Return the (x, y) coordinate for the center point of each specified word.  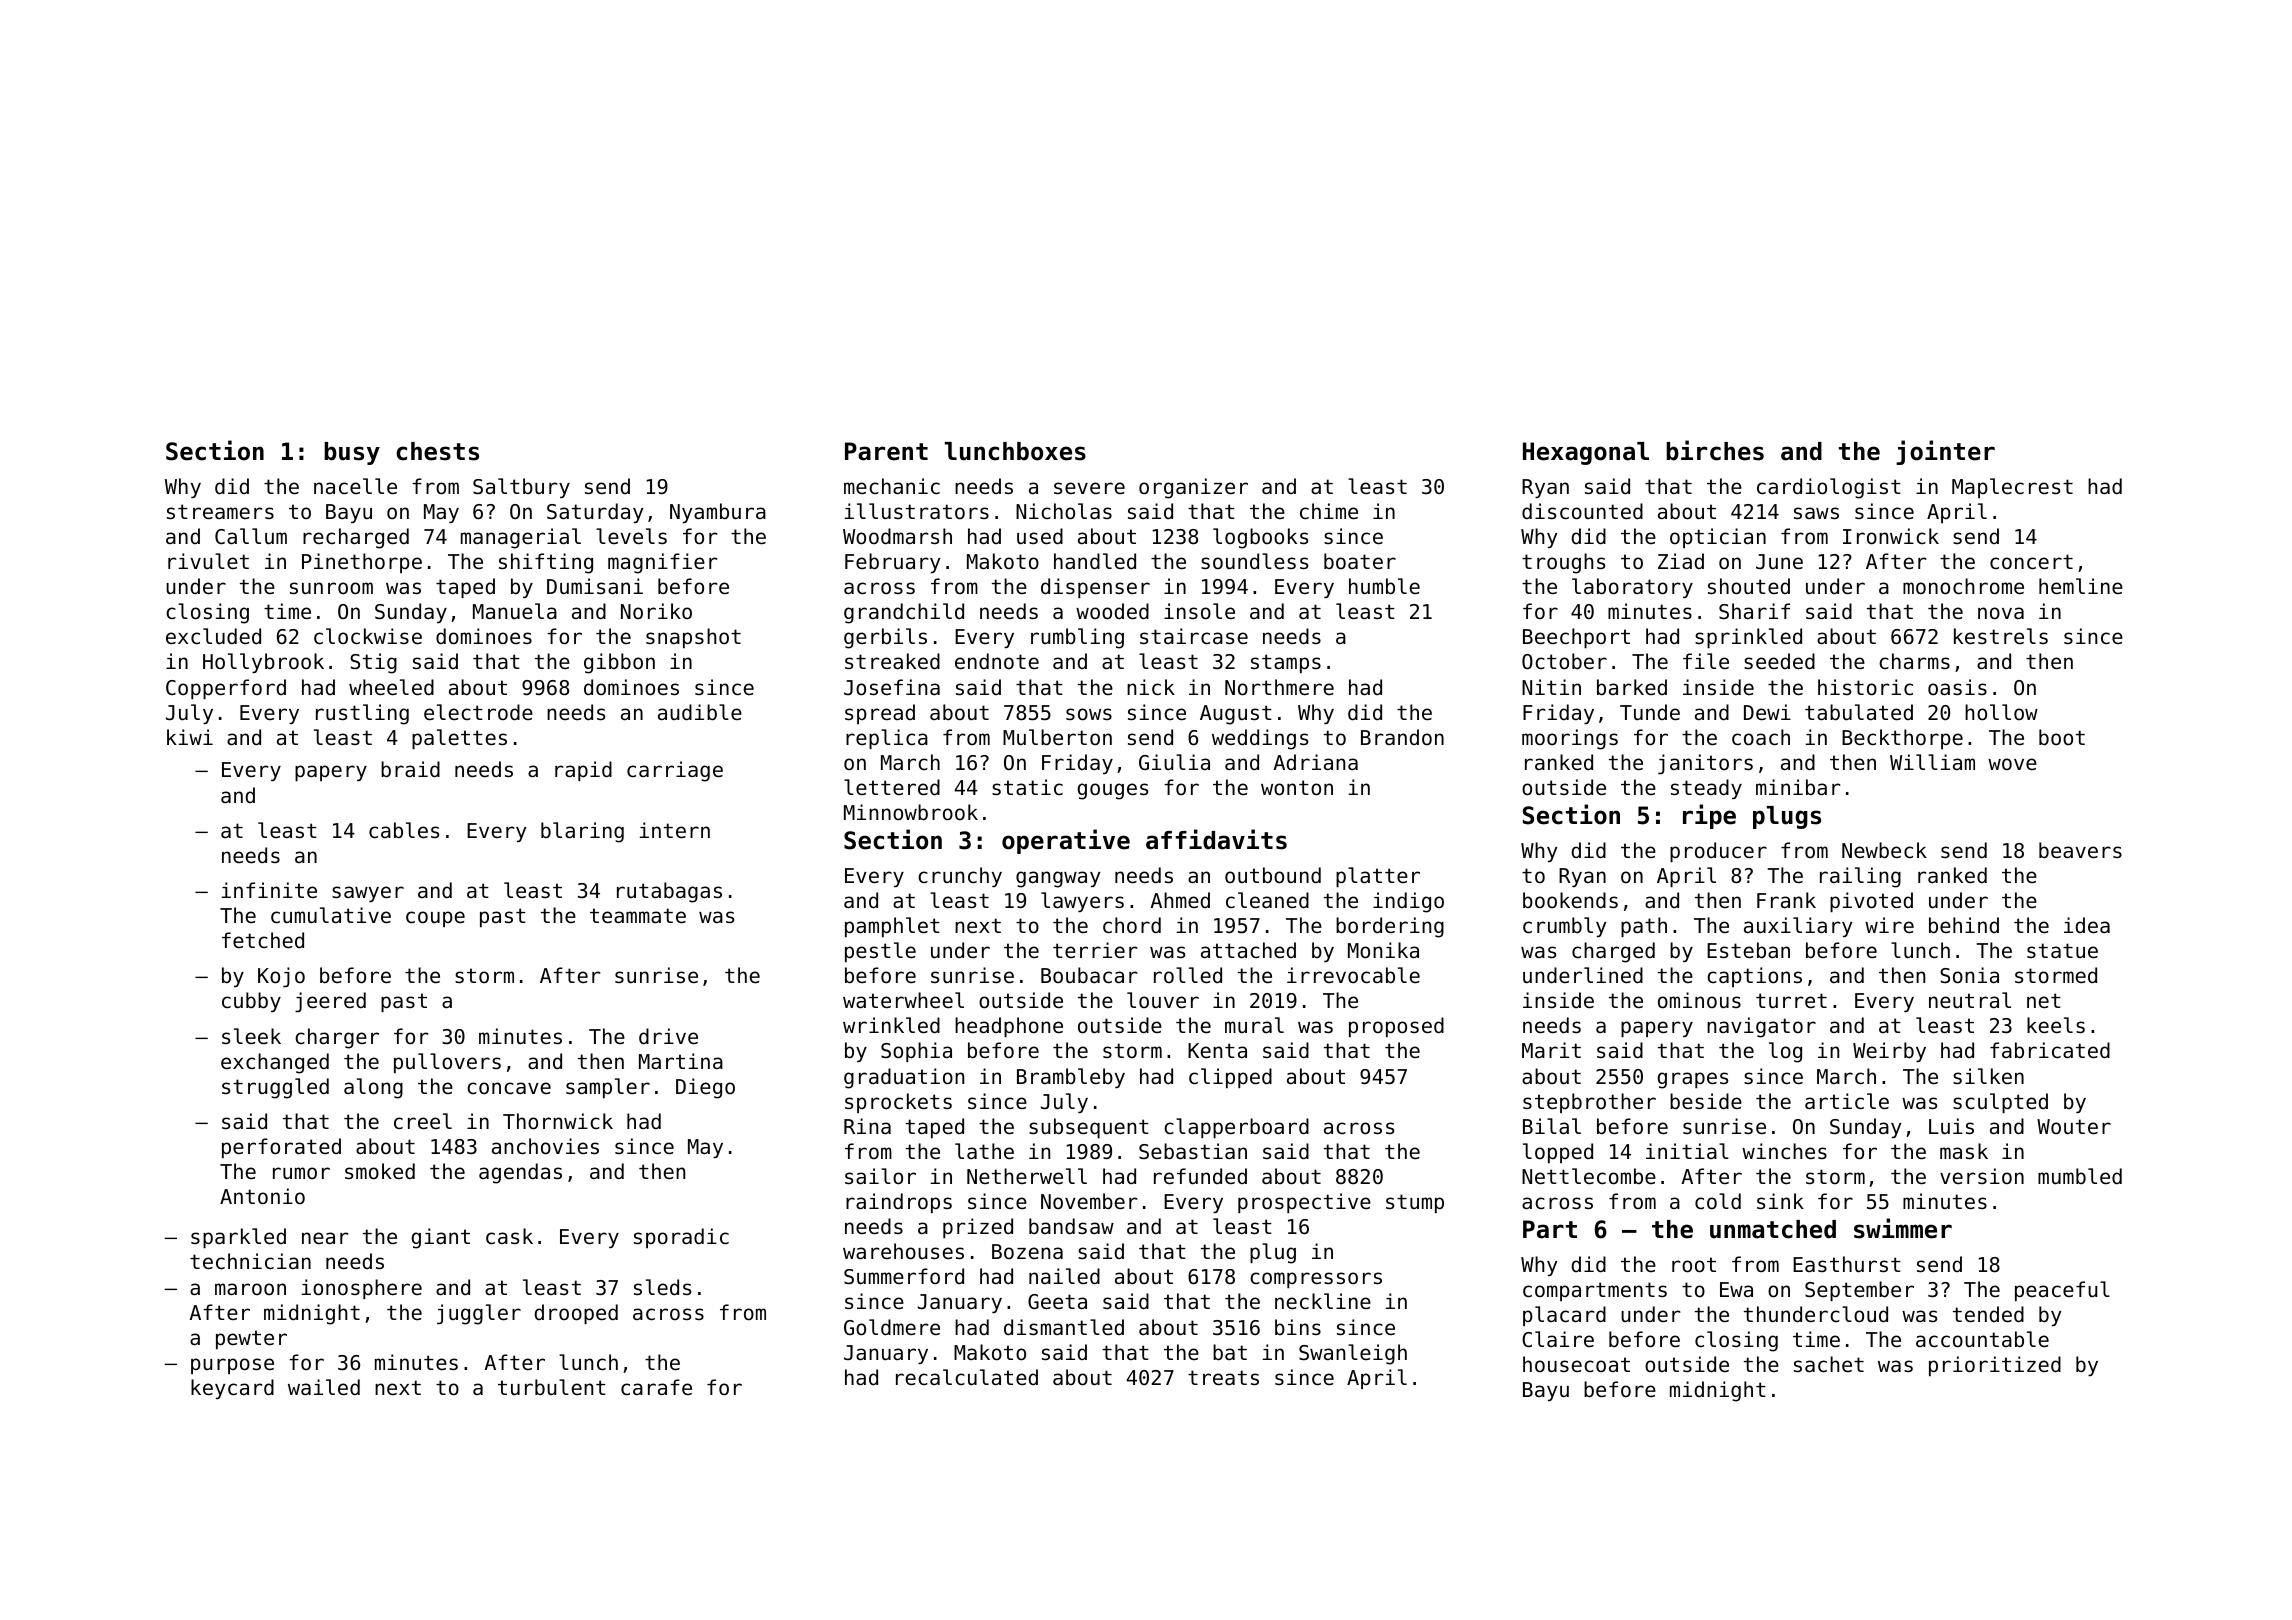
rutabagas (669, 892)
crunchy (960, 877)
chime (1329, 511)
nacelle (355, 486)
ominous (1699, 1000)
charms (1914, 661)
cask (509, 1236)
